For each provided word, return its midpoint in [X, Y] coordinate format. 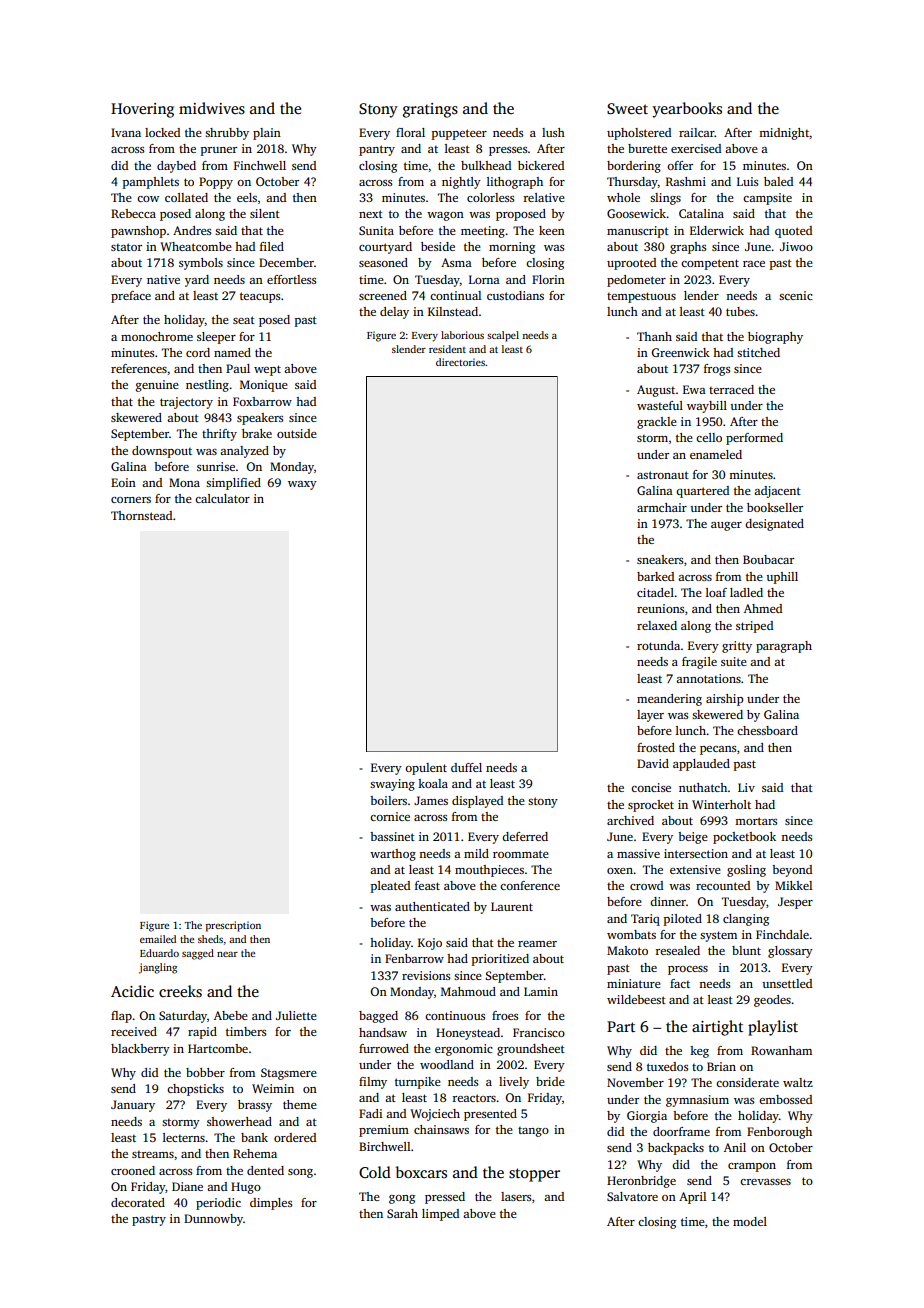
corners [131, 500]
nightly [461, 183]
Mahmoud [468, 991]
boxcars [421, 1172]
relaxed [657, 625]
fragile [699, 663]
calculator [222, 498]
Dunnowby [213, 1220]
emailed [158, 939]
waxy [302, 485]
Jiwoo [796, 246]
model [750, 1221]
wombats [631, 934]
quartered [702, 492]
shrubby [227, 134]
